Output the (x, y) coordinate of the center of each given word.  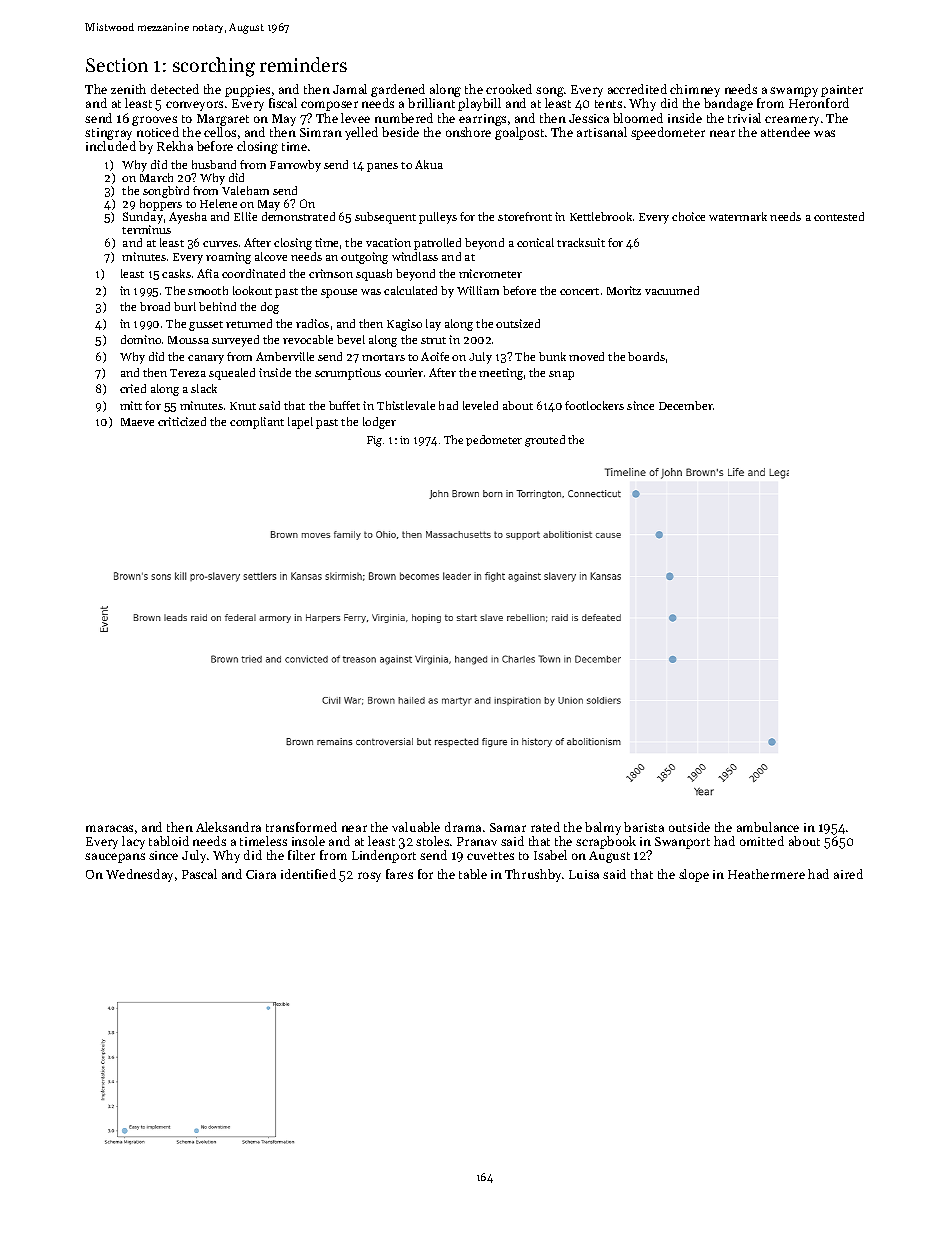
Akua (429, 164)
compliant (257, 423)
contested (839, 216)
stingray (108, 134)
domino (141, 339)
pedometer (494, 440)
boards (646, 356)
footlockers (594, 405)
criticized (182, 421)
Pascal (199, 874)
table (473, 874)
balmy (603, 828)
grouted (545, 441)
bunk (552, 356)
